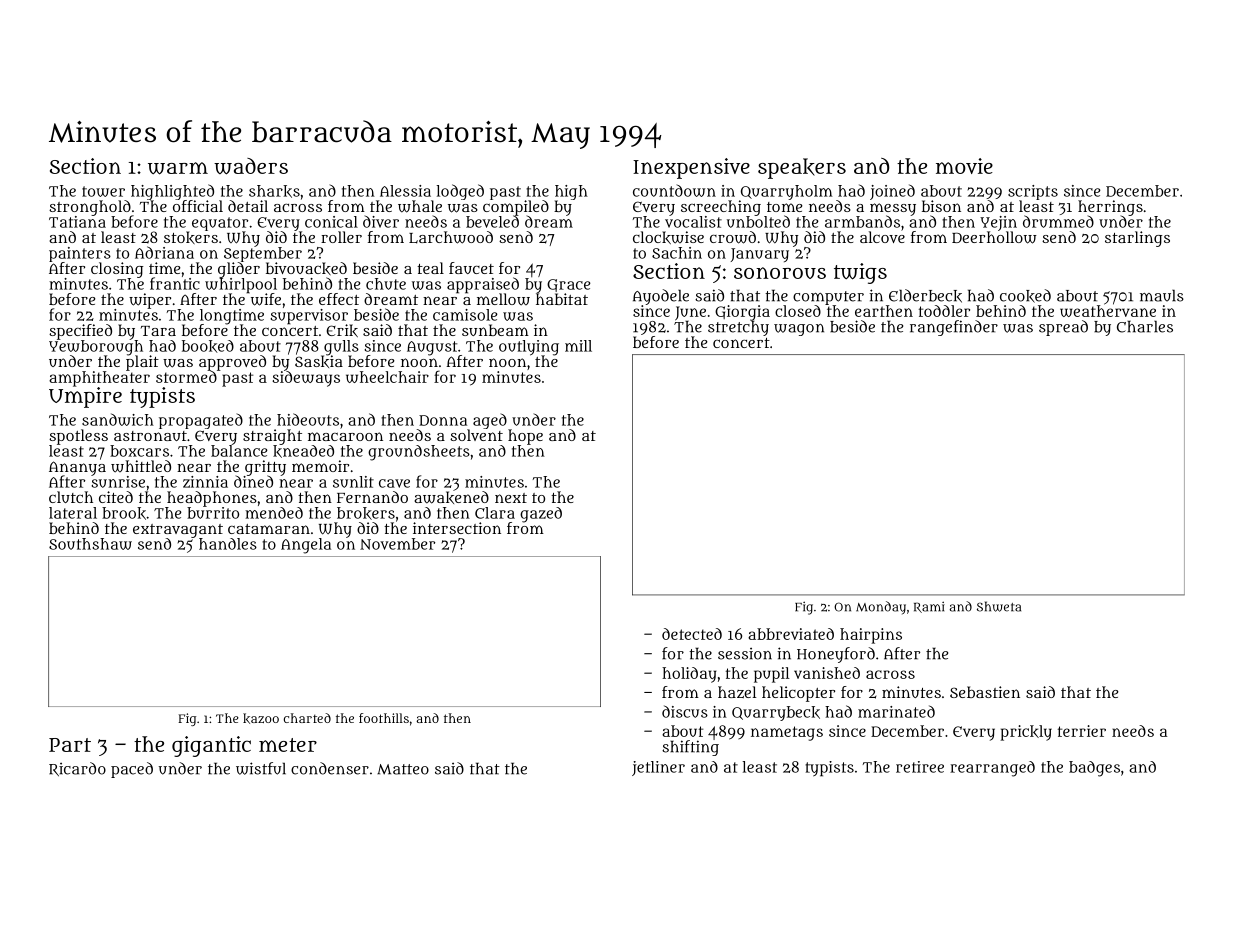 The width and height of the screenshot is (1233, 952). What do you see at coordinates (471, 268) in the screenshot?
I see `faucet` at bounding box center [471, 268].
